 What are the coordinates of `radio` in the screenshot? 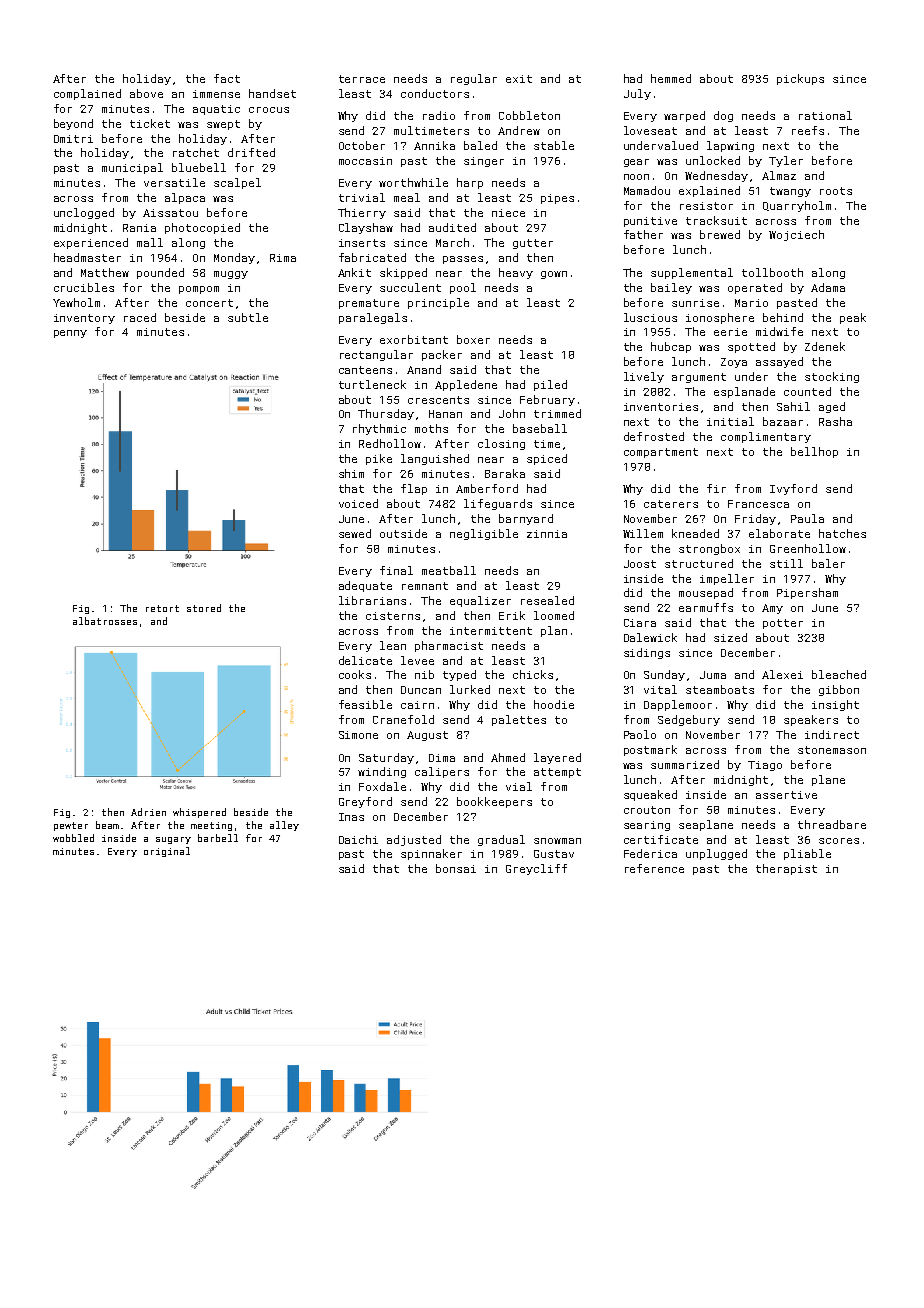 It's located at (439, 115).
